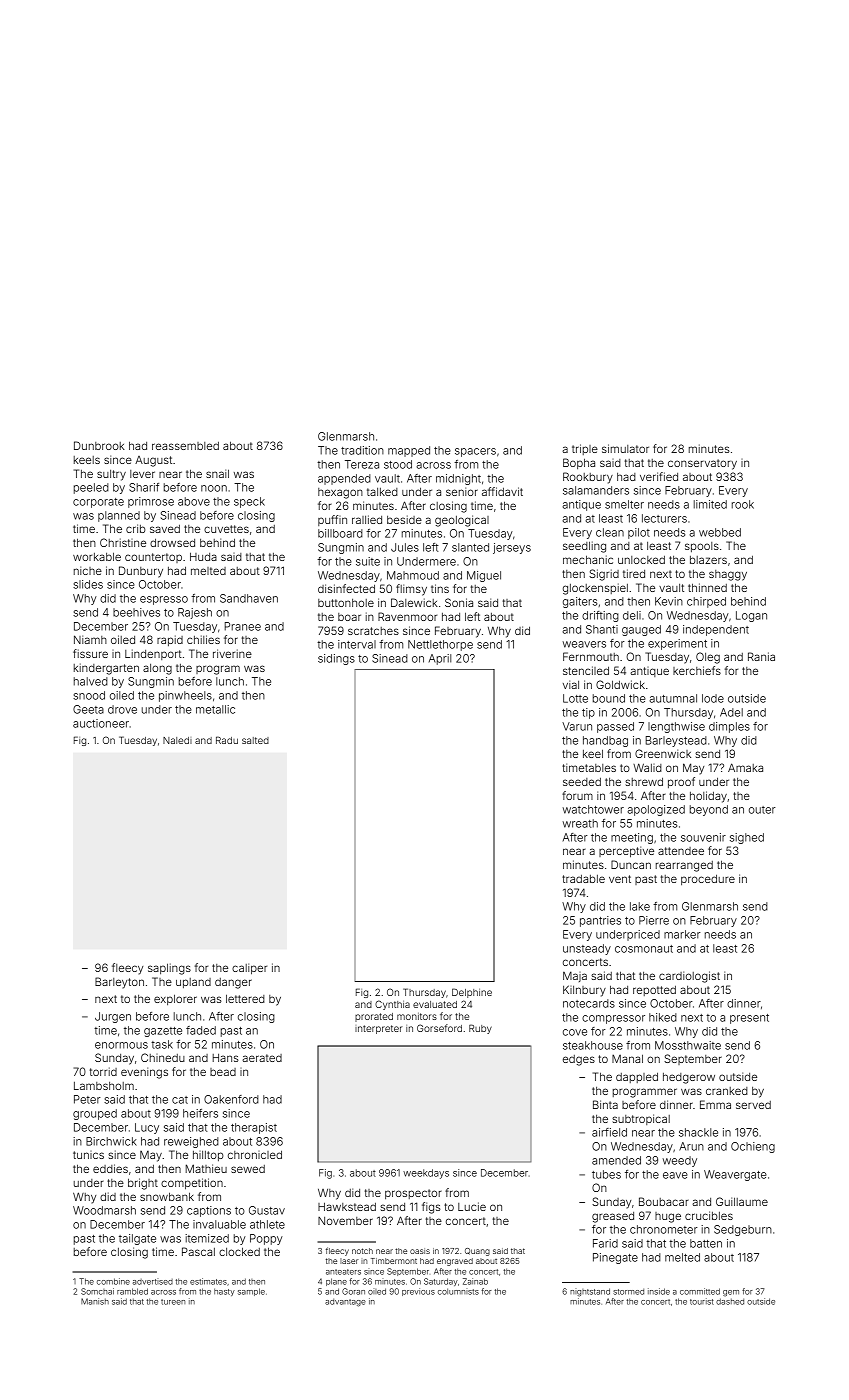 The height and width of the image is (1400, 849). What do you see at coordinates (208, 1156) in the image?
I see `hilltop` at bounding box center [208, 1156].
